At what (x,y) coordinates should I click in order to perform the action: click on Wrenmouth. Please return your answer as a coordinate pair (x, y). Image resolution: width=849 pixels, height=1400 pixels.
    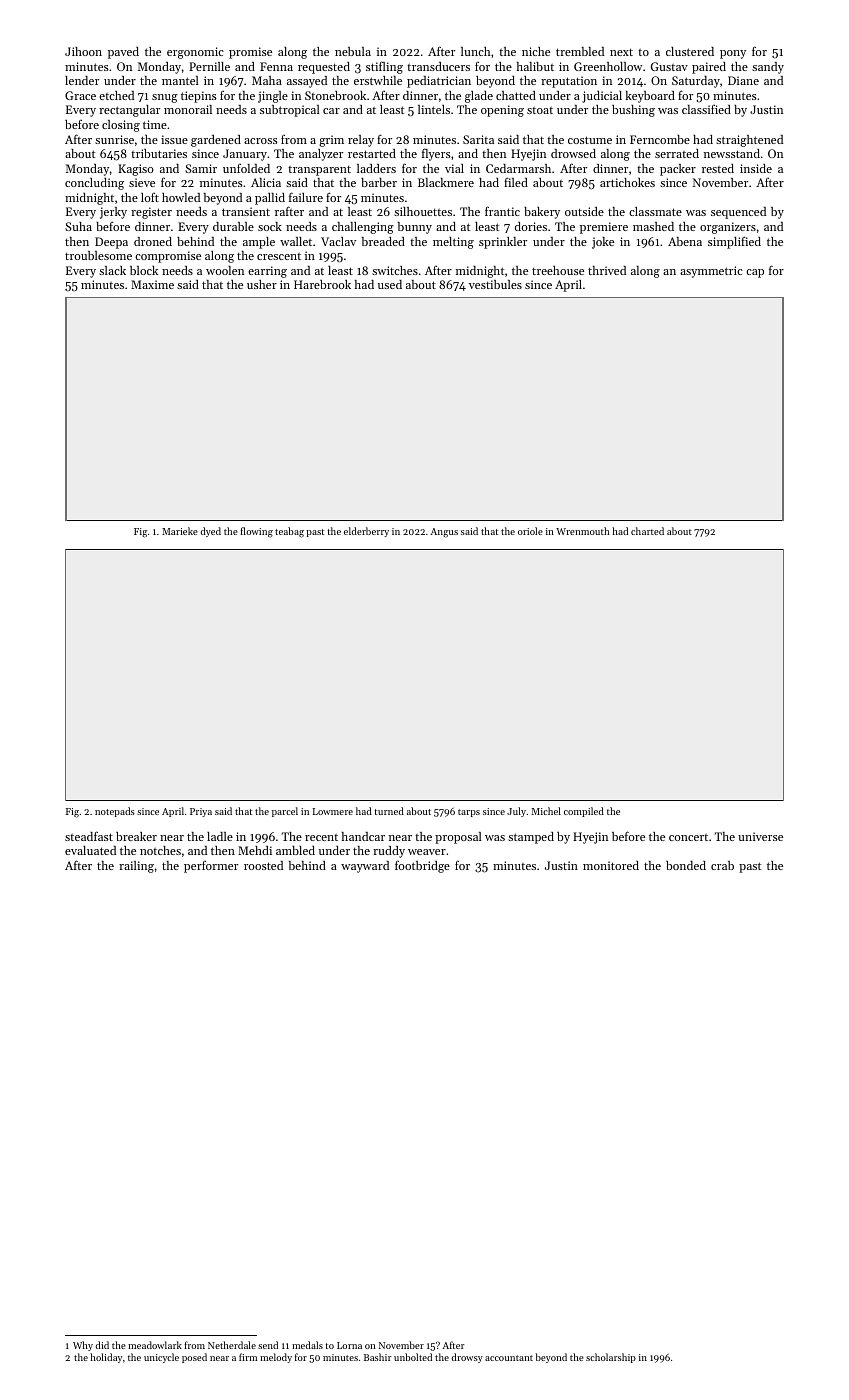
    Looking at the image, I should click on (582, 531).
